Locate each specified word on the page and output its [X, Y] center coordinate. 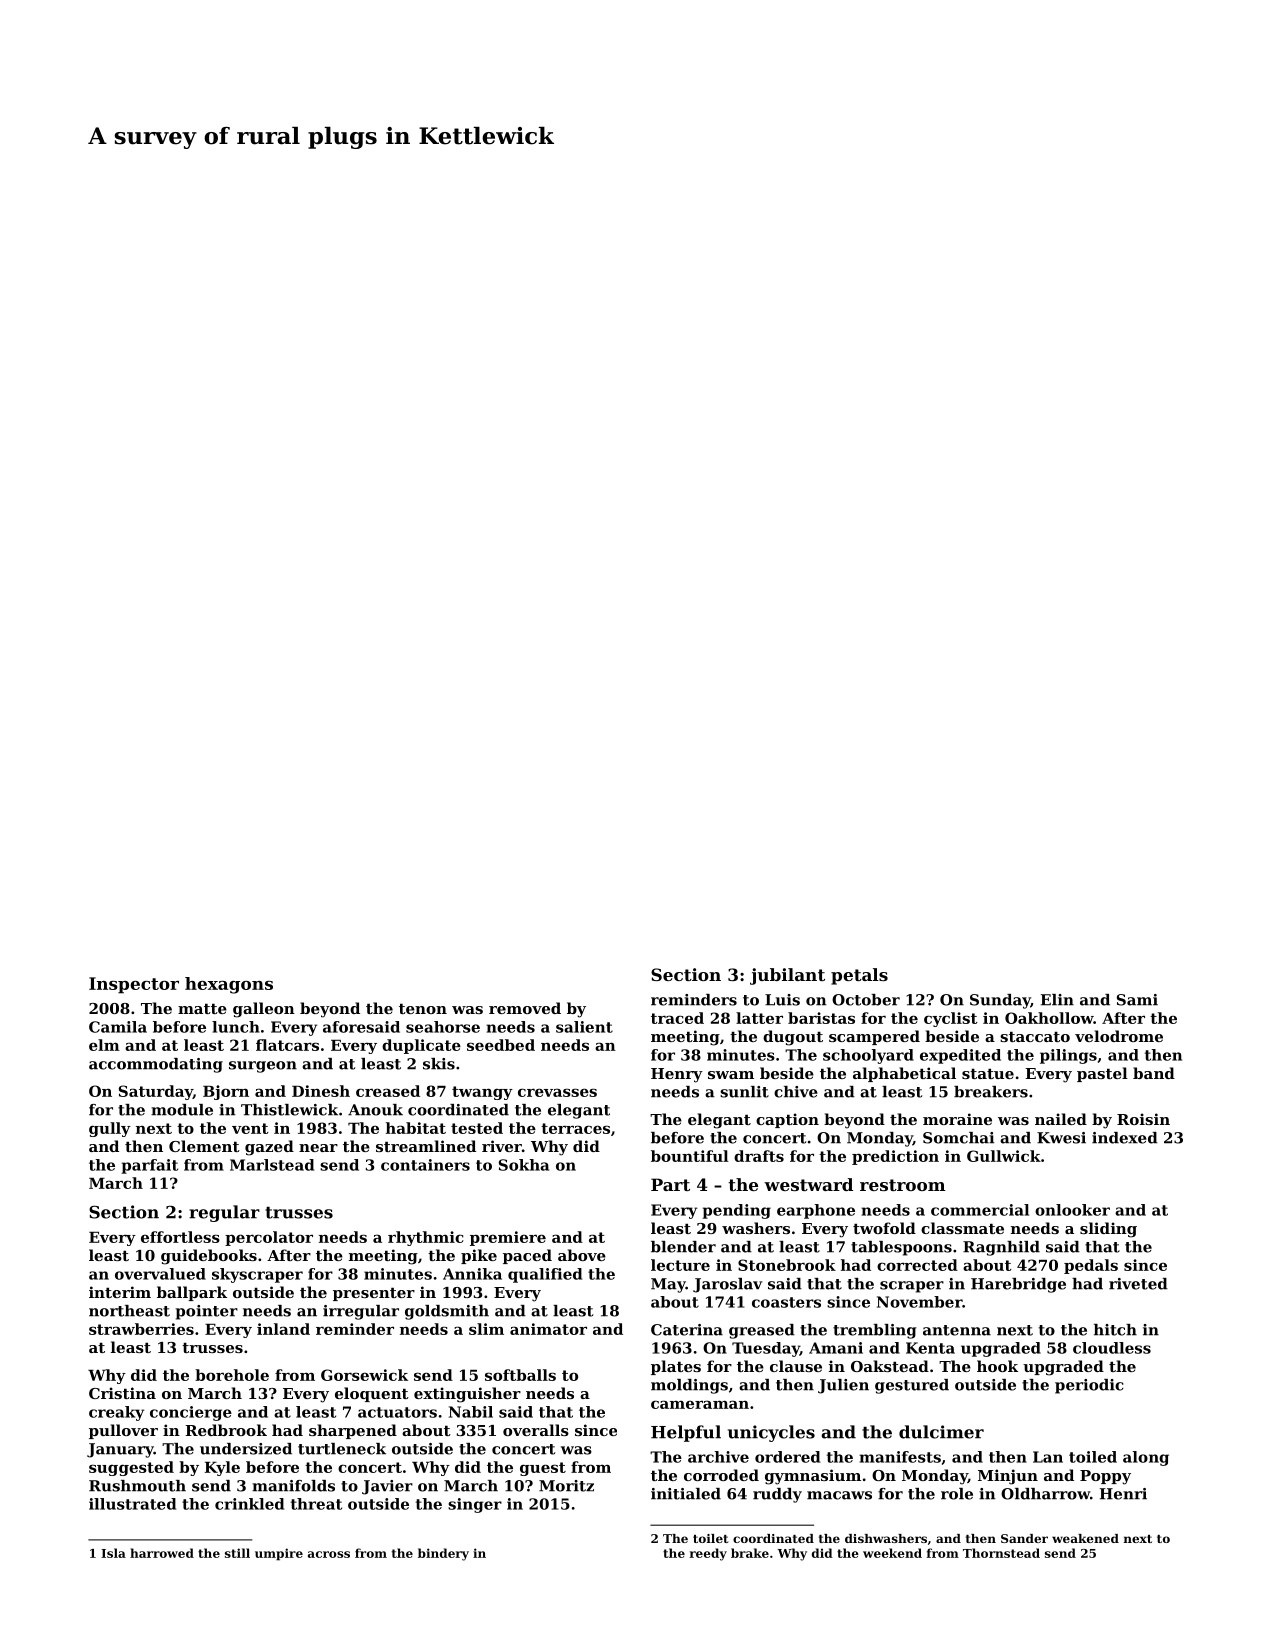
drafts [759, 1156]
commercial [980, 1210]
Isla [113, 1553]
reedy [708, 1554]
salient [584, 1027]
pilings [1068, 1056]
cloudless [1112, 1348]
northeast [129, 1311]
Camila [118, 1027]
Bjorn [226, 1092]
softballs [520, 1375]
